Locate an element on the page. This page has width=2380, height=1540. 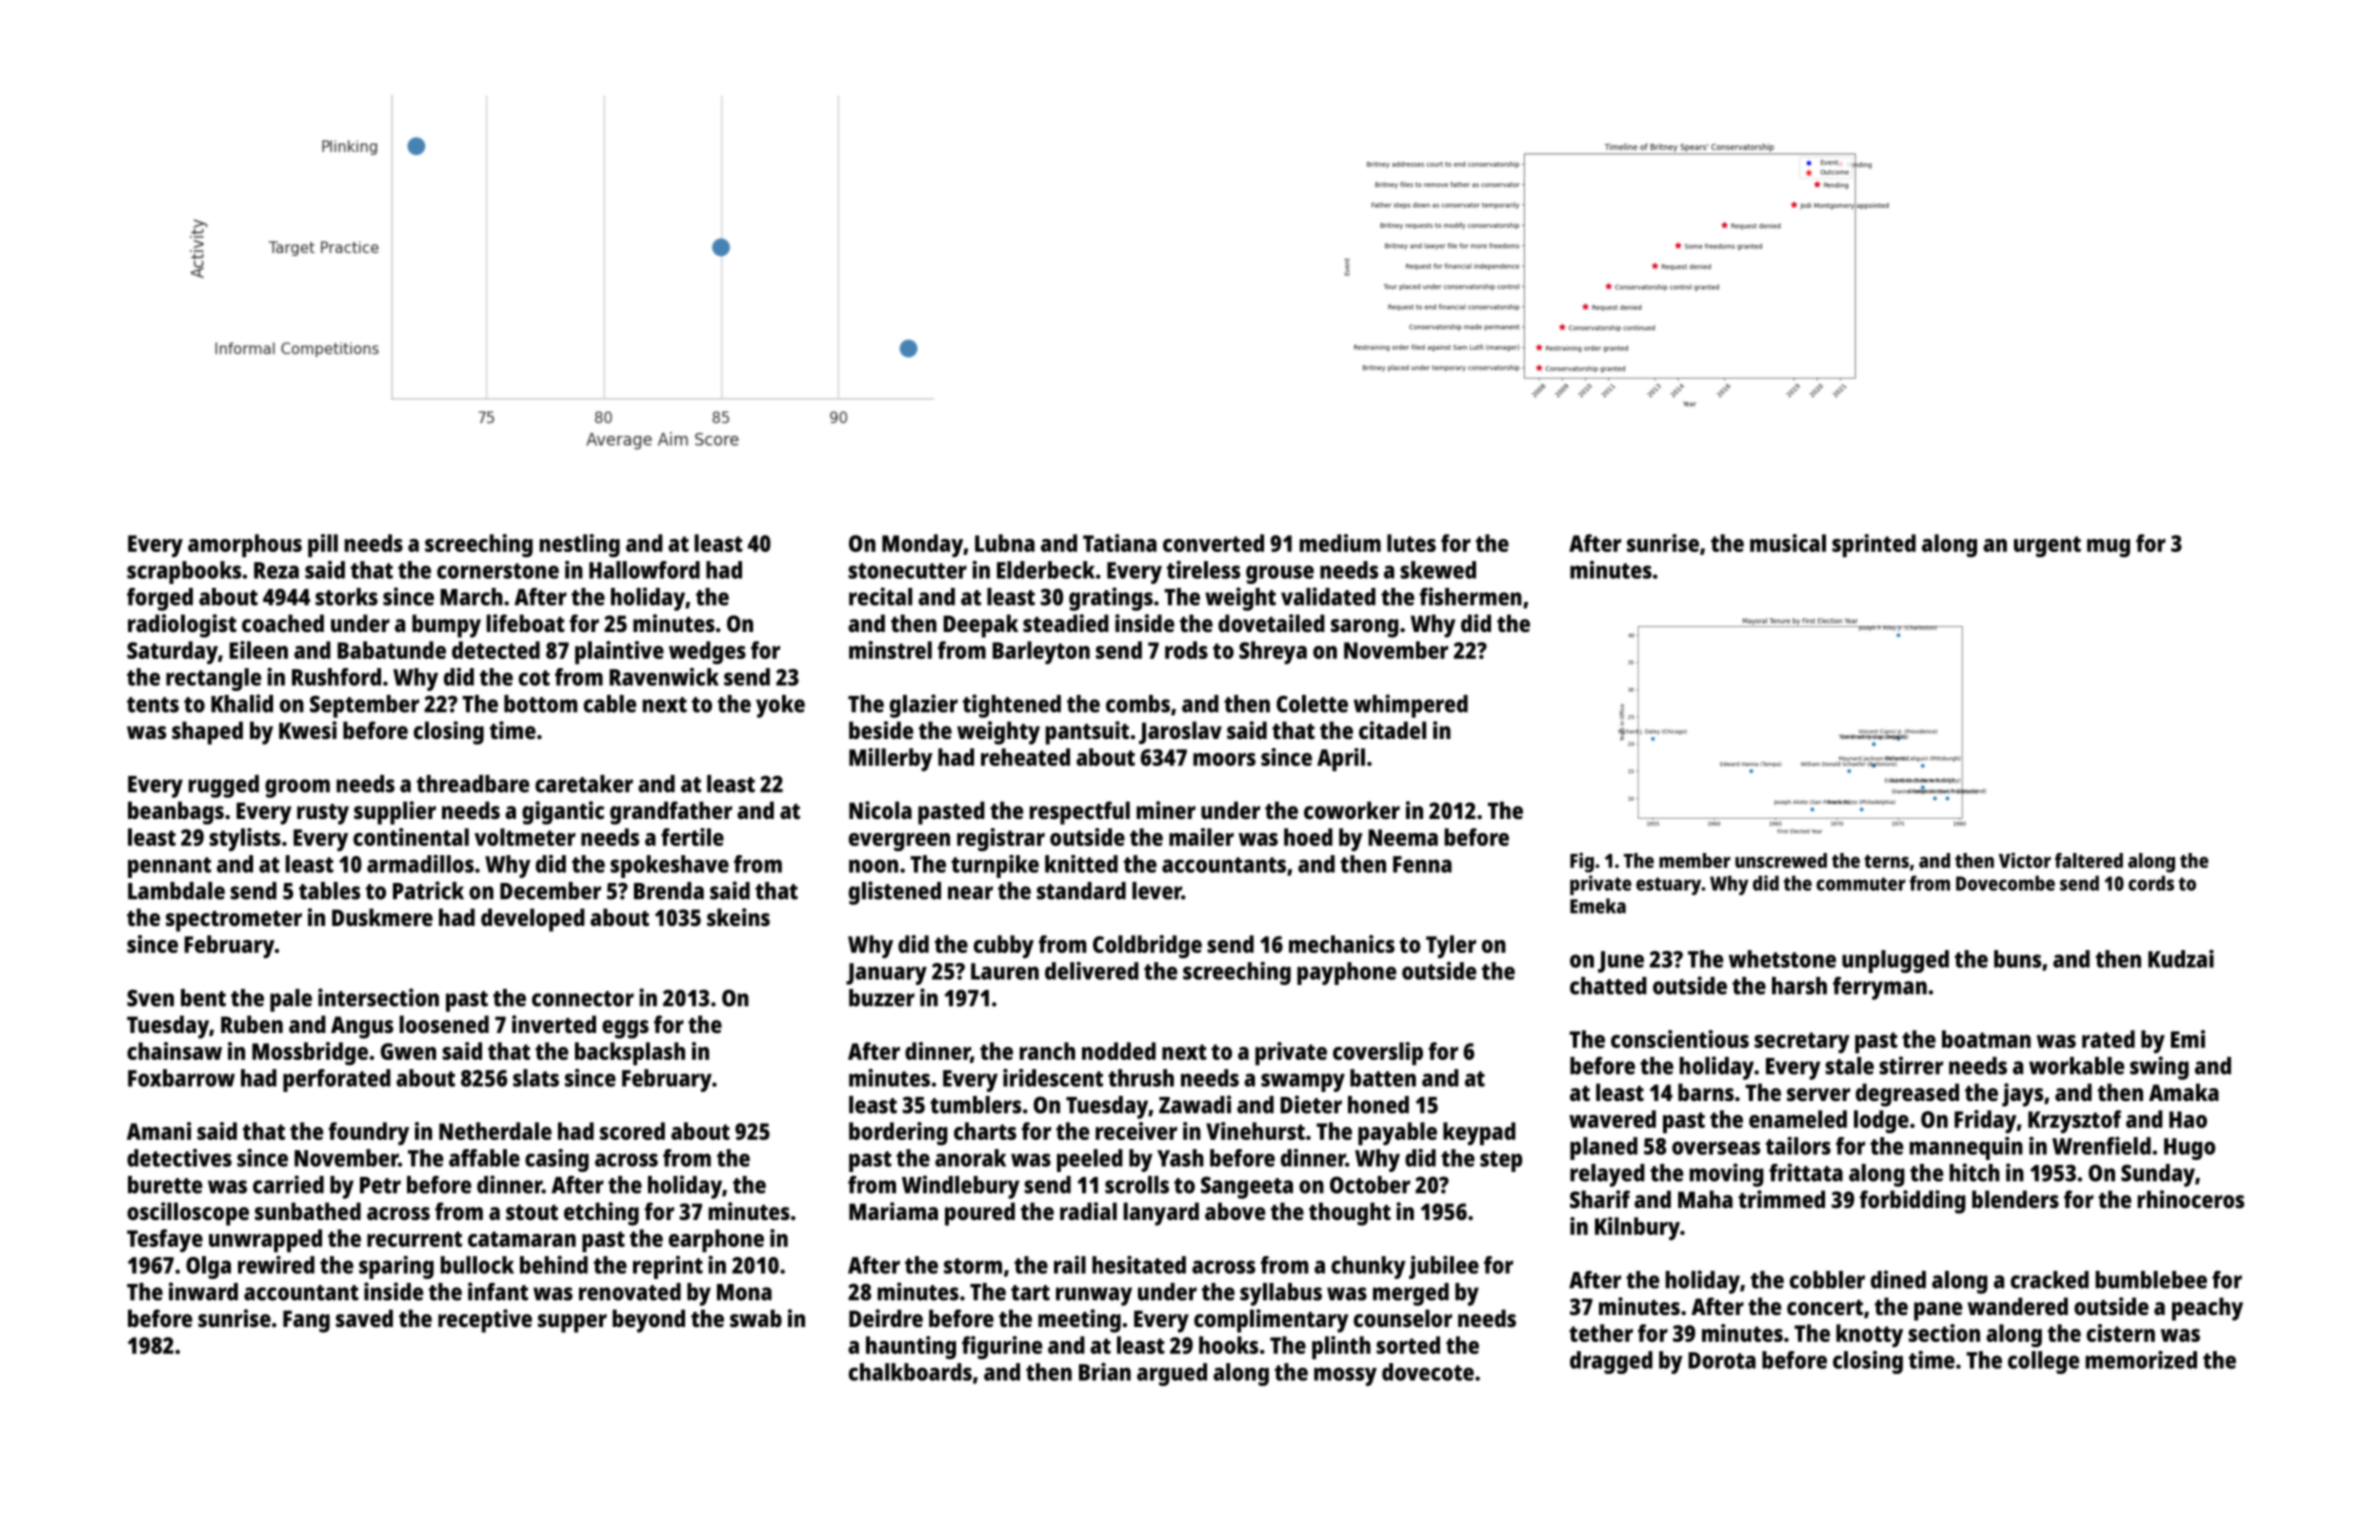
poured is located at coordinates (980, 1214).
